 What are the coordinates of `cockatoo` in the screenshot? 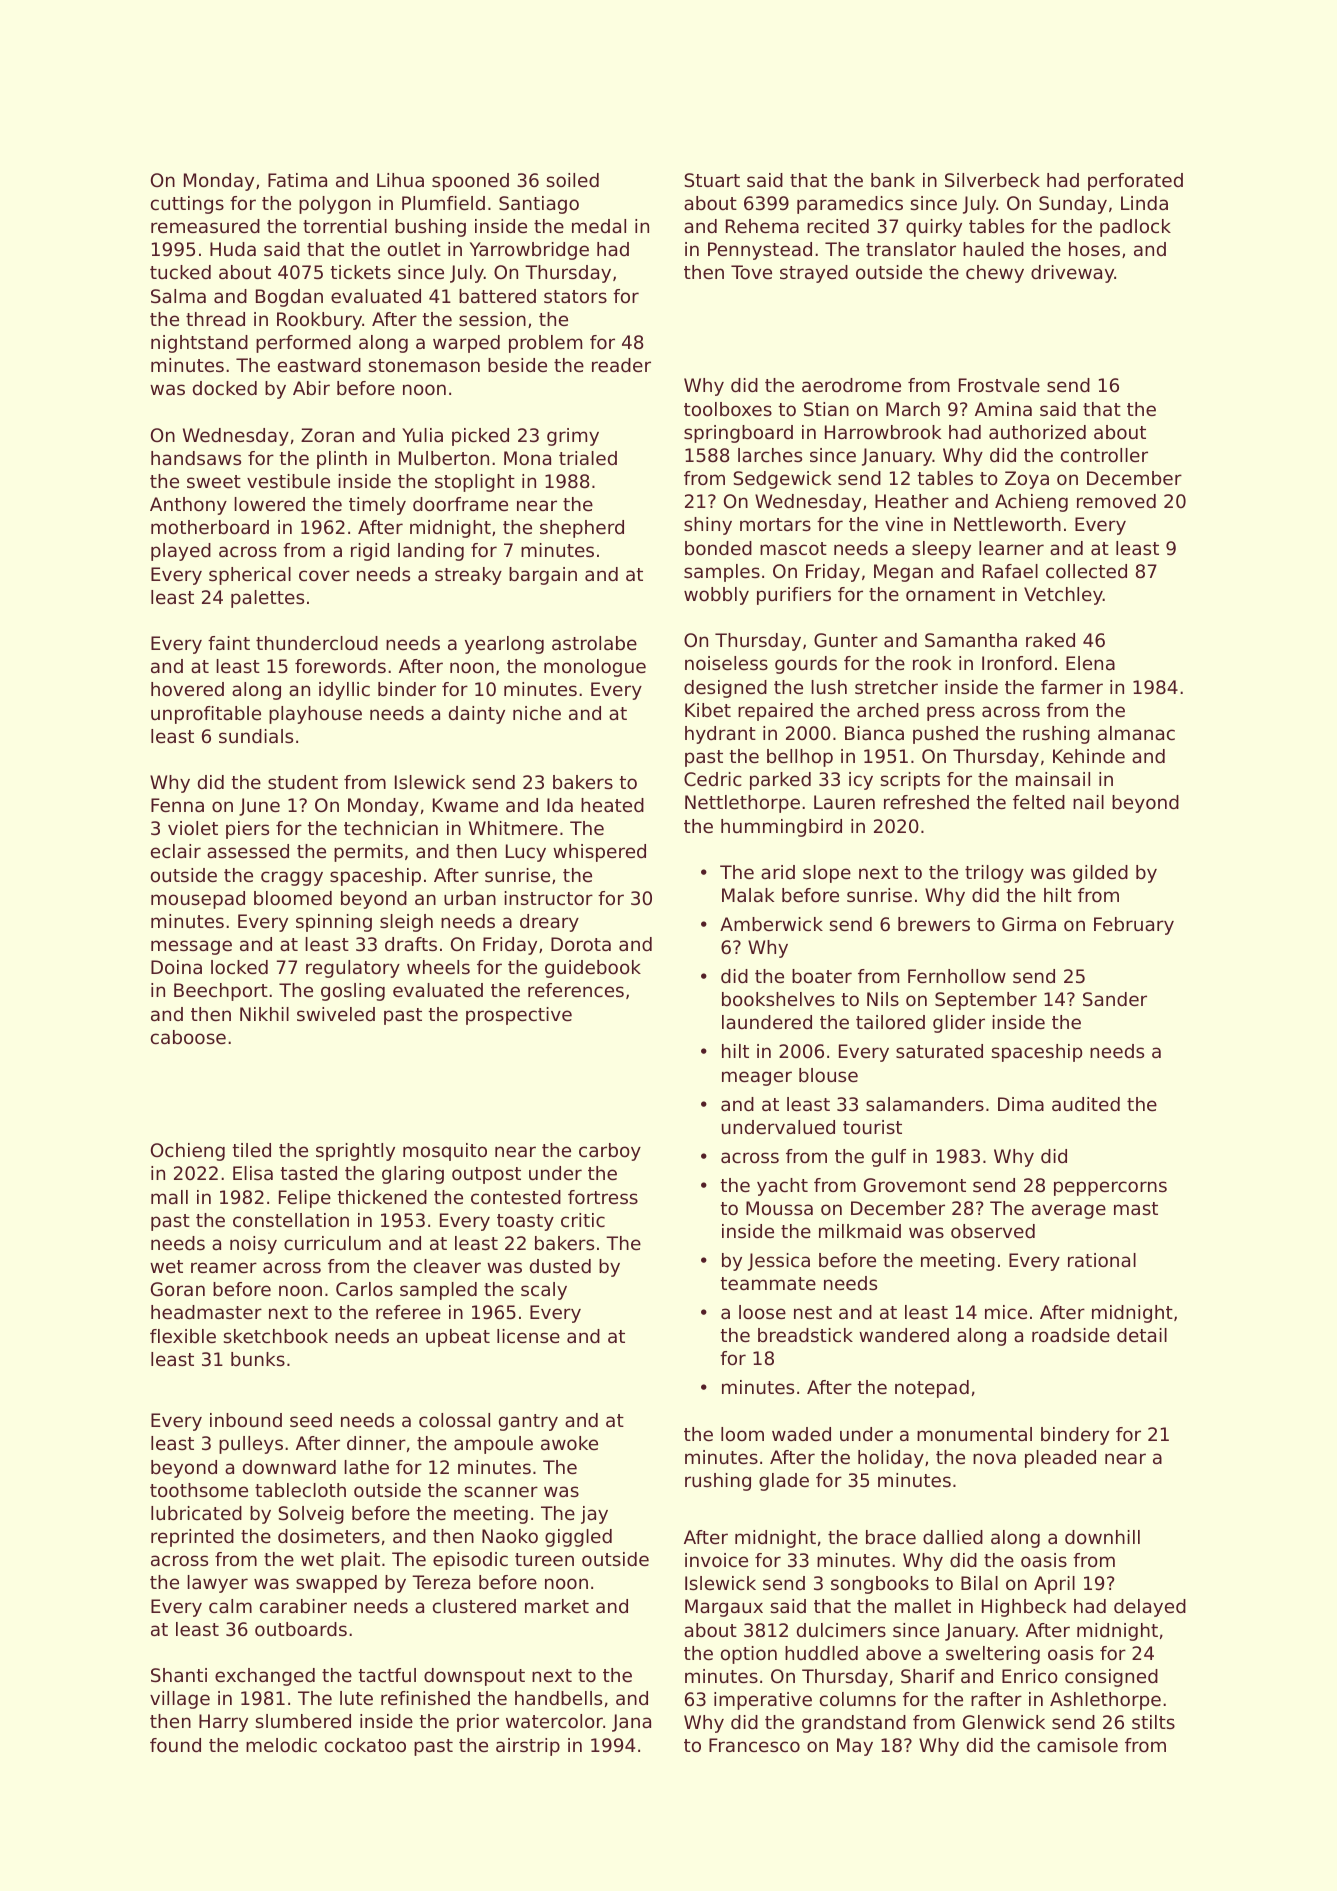 It's located at (365, 1745).
